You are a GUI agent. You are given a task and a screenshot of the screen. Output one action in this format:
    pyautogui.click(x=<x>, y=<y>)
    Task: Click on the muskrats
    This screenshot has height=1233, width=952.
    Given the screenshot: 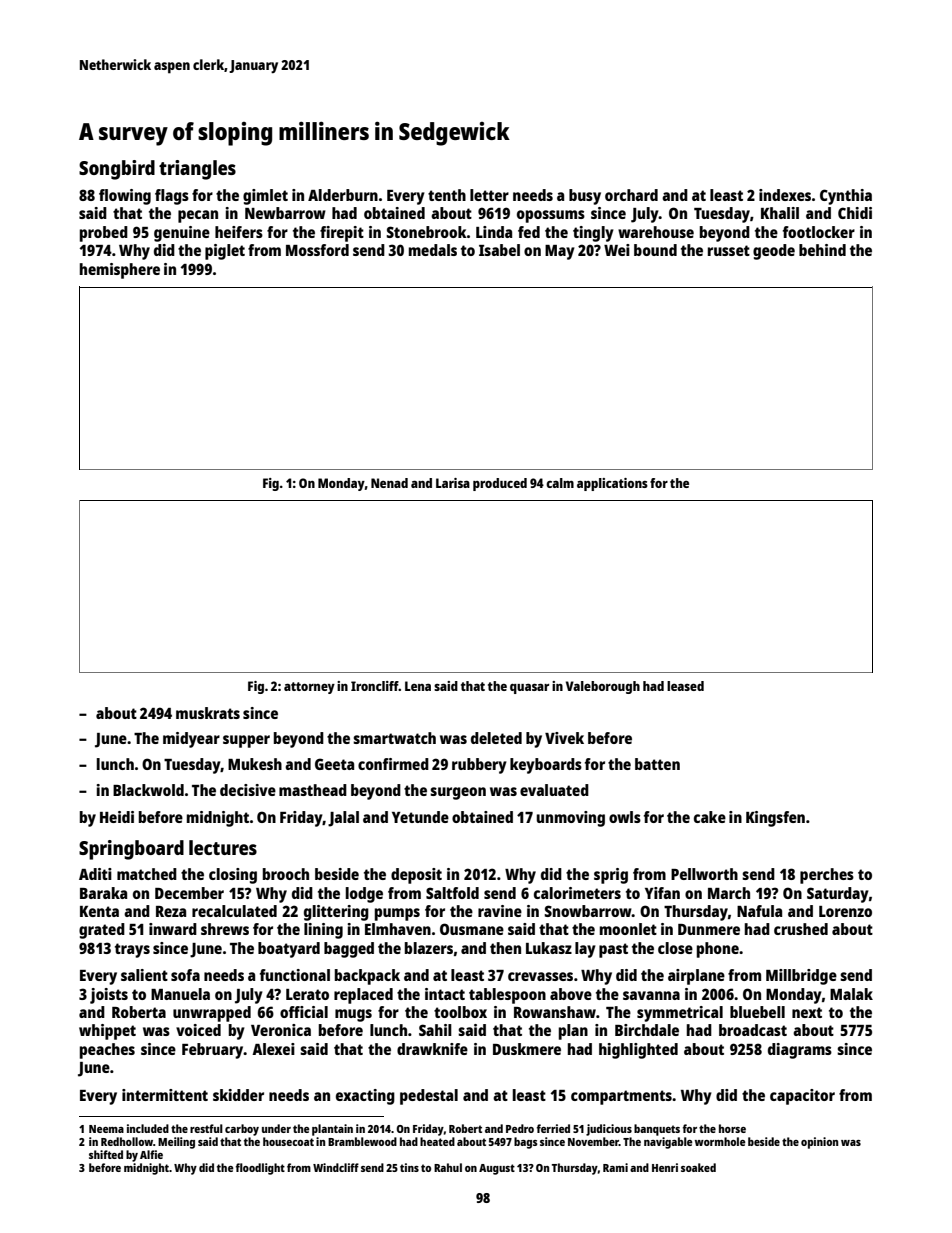 What is the action you would take?
    pyautogui.click(x=208, y=713)
